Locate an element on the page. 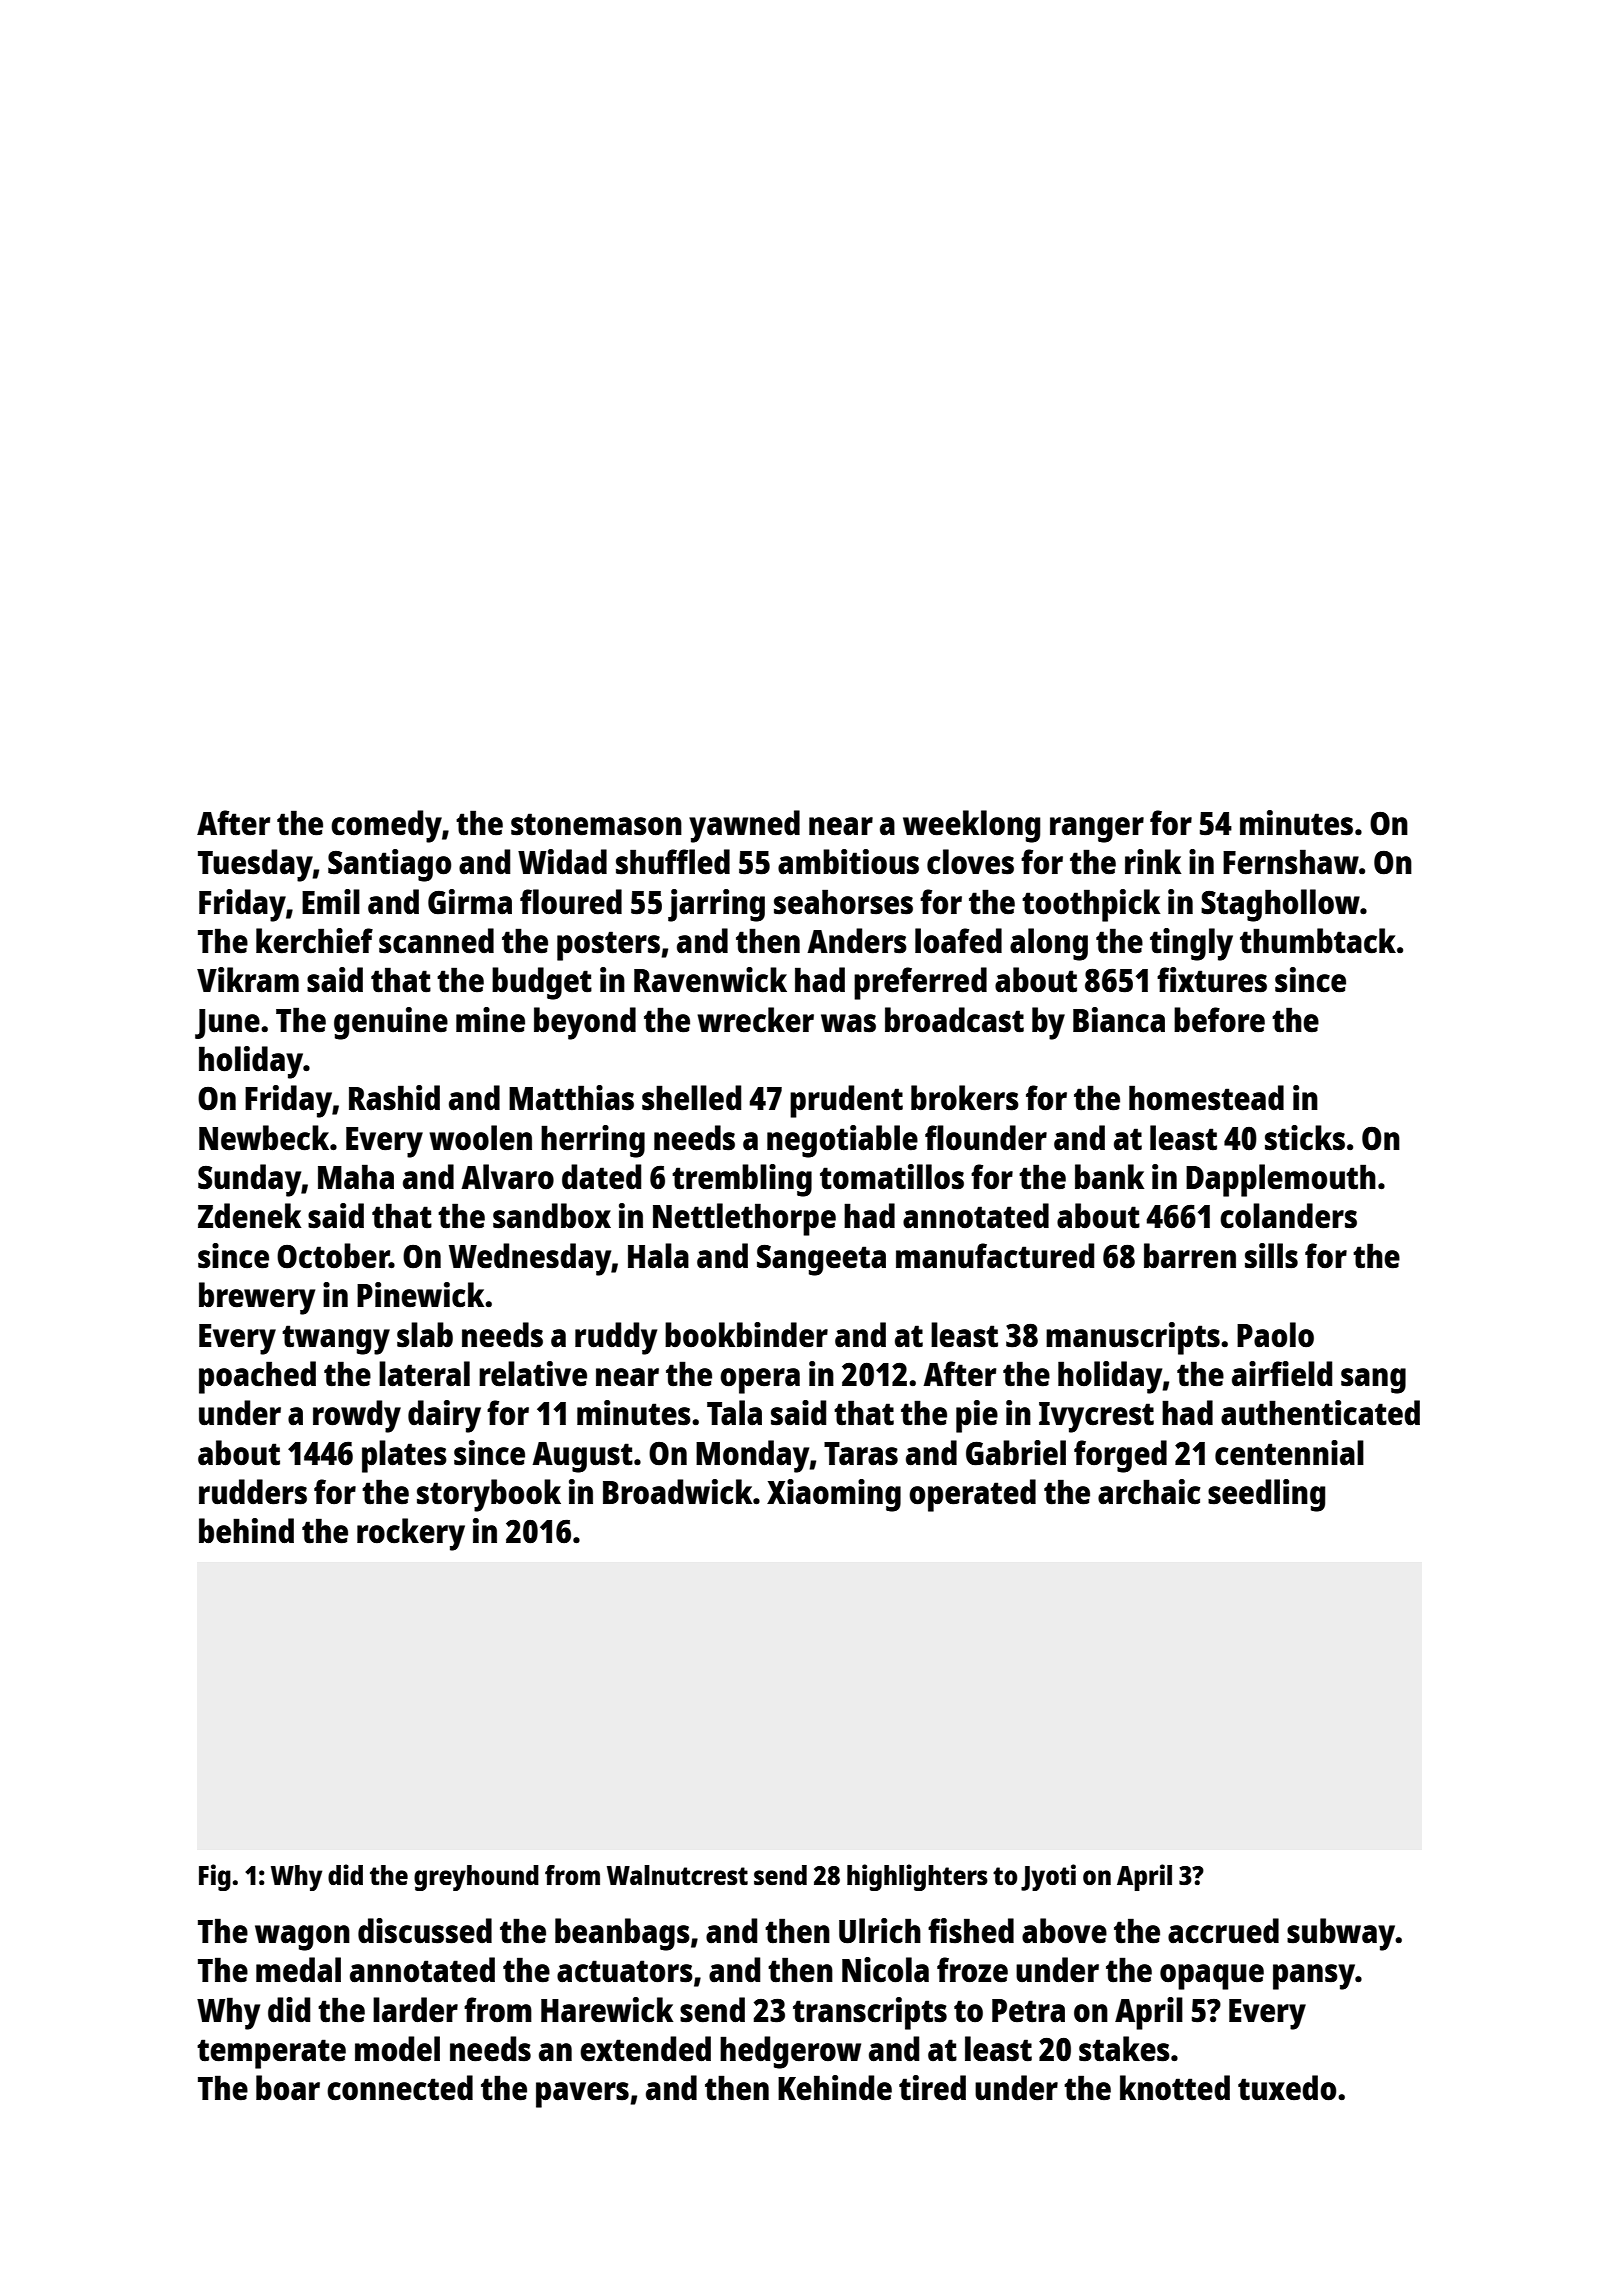 This document has width=1620, height=2292. above is located at coordinates (1064, 1931).
